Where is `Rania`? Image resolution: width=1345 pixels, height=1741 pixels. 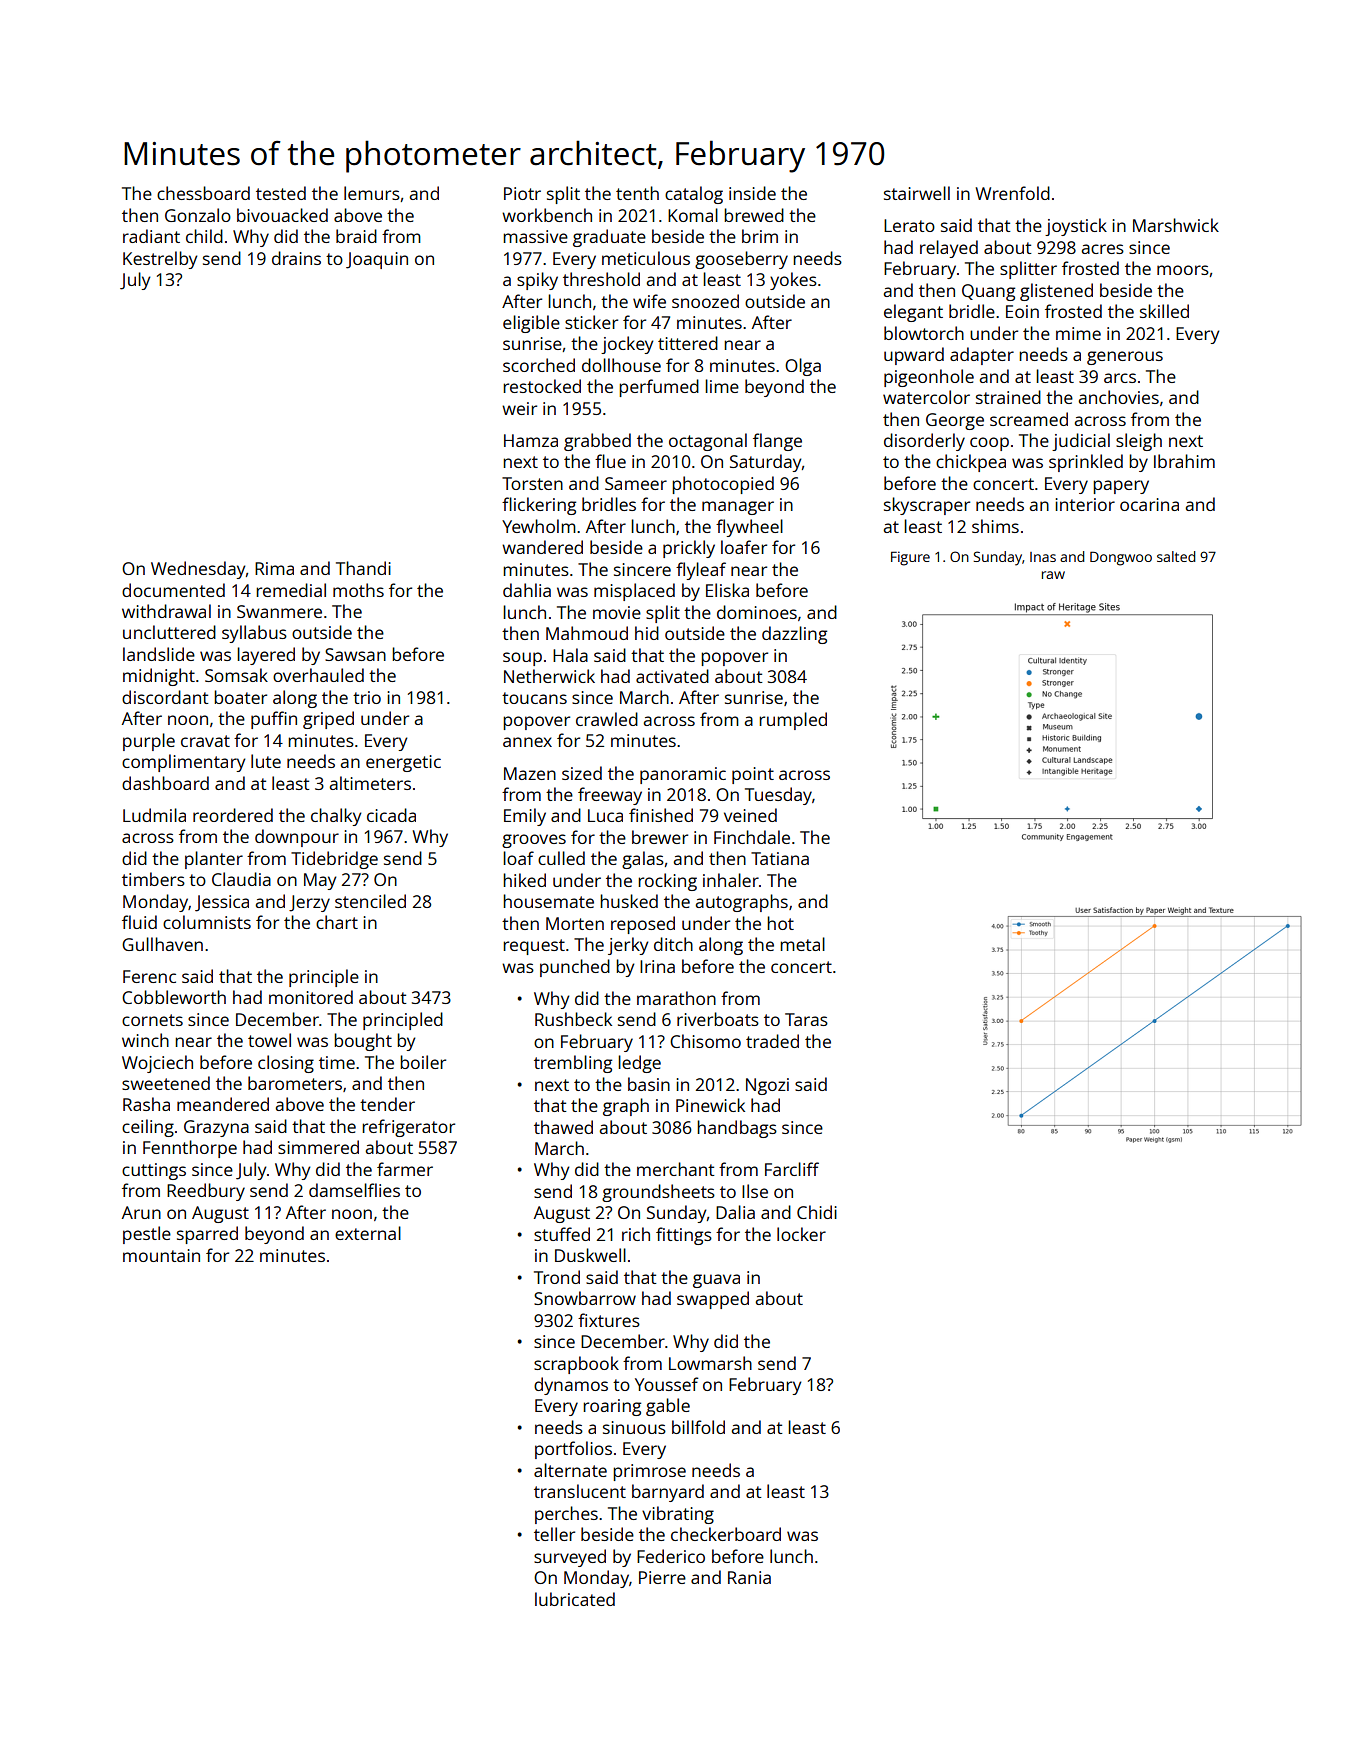 Rania is located at coordinates (749, 1577).
